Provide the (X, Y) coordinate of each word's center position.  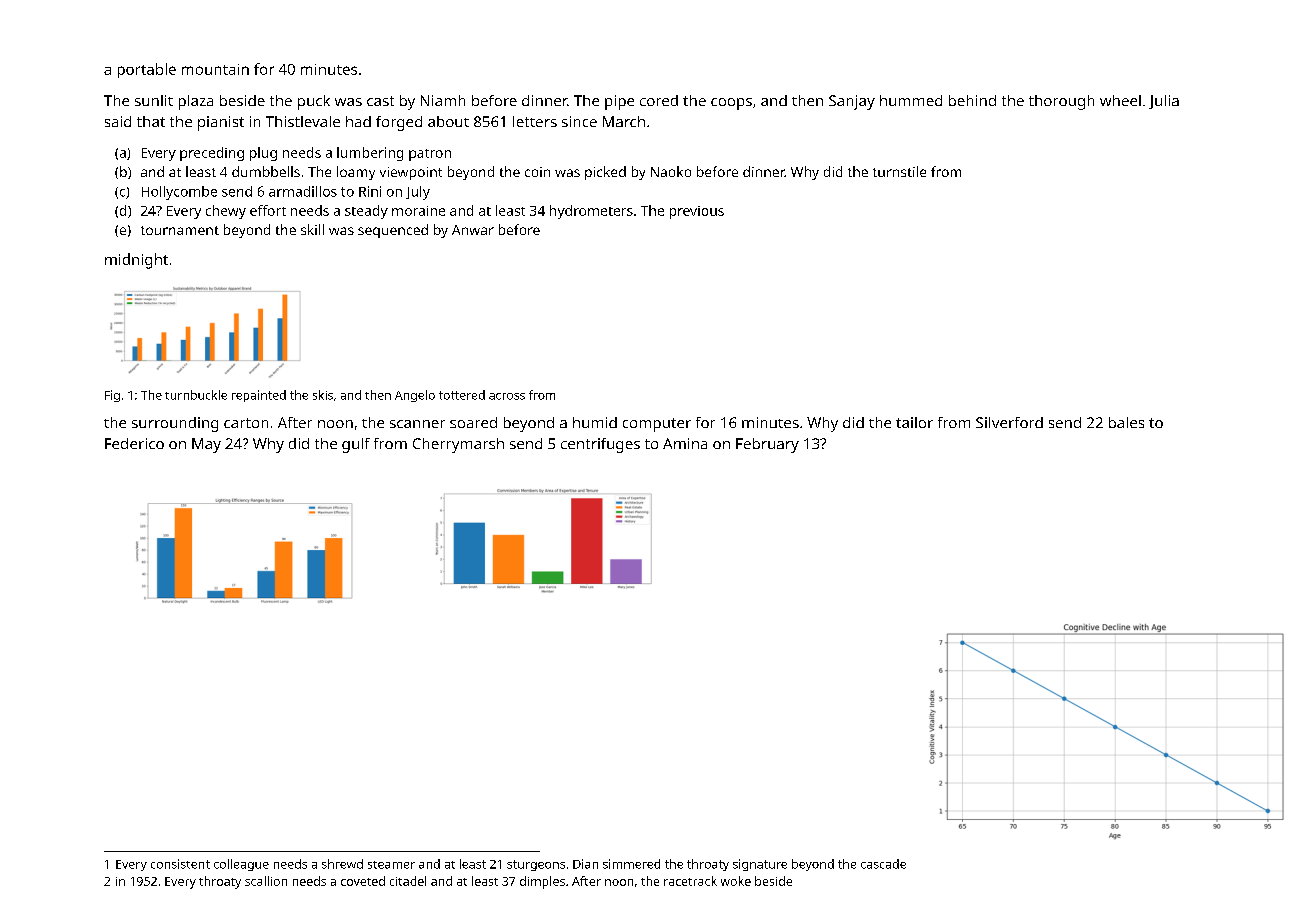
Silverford (1009, 422)
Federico (134, 443)
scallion (266, 881)
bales (1126, 422)
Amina (685, 443)
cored (659, 100)
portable (147, 70)
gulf (356, 445)
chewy (226, 212)
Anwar (473, 230)
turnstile (899, 171)
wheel (1120, 100)
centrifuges (600, 445)
